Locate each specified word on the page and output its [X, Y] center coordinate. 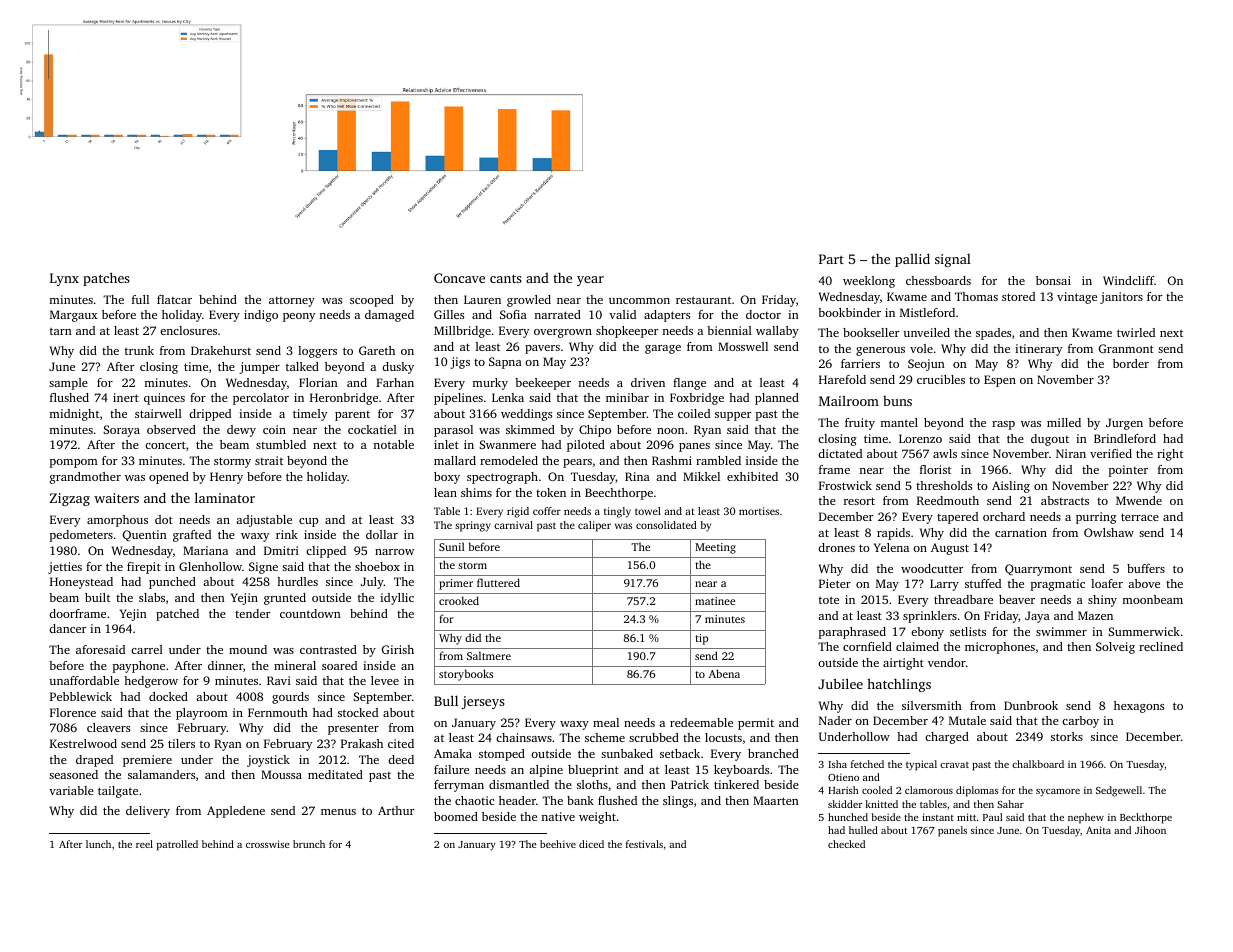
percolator [261, 399]
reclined [1161, 646]
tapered [957, 518]
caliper [594, 526]
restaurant [703, 300]
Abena [724, 673]
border [1131, 363]
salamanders [161, 774]
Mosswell [743, 346]
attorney [292, 302]
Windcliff [1128, 280]
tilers [181, 743]
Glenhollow [210, 566]
